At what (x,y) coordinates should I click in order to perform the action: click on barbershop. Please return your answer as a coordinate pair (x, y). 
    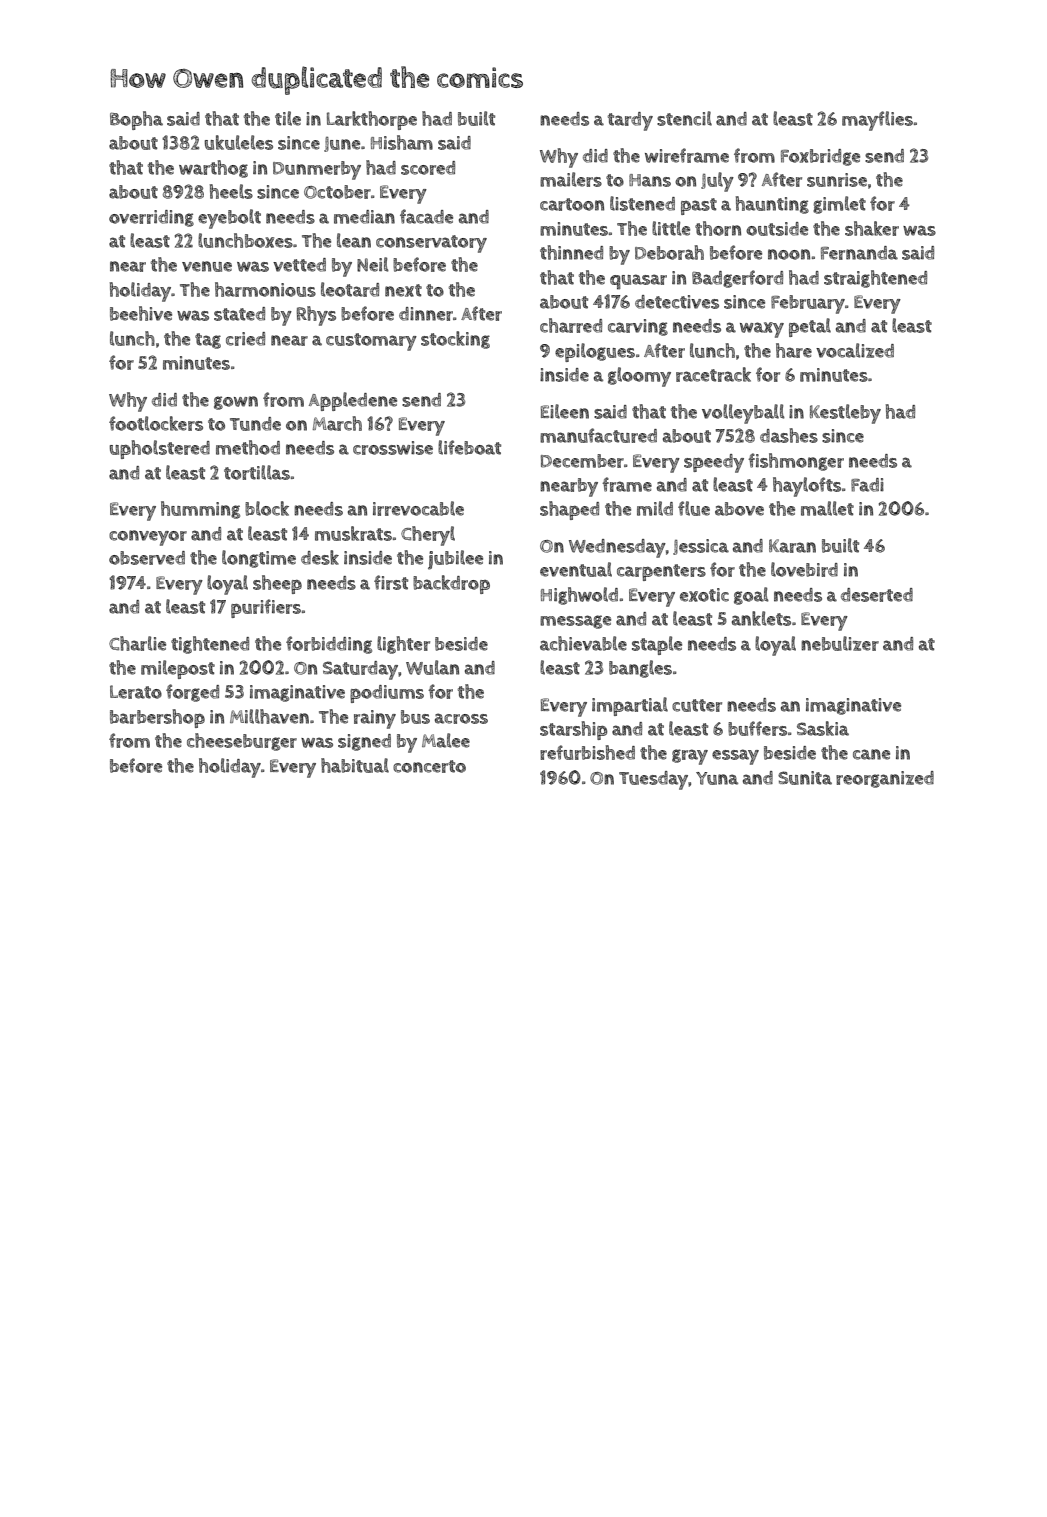
    Looking at the image, I should click on (157, 718).
